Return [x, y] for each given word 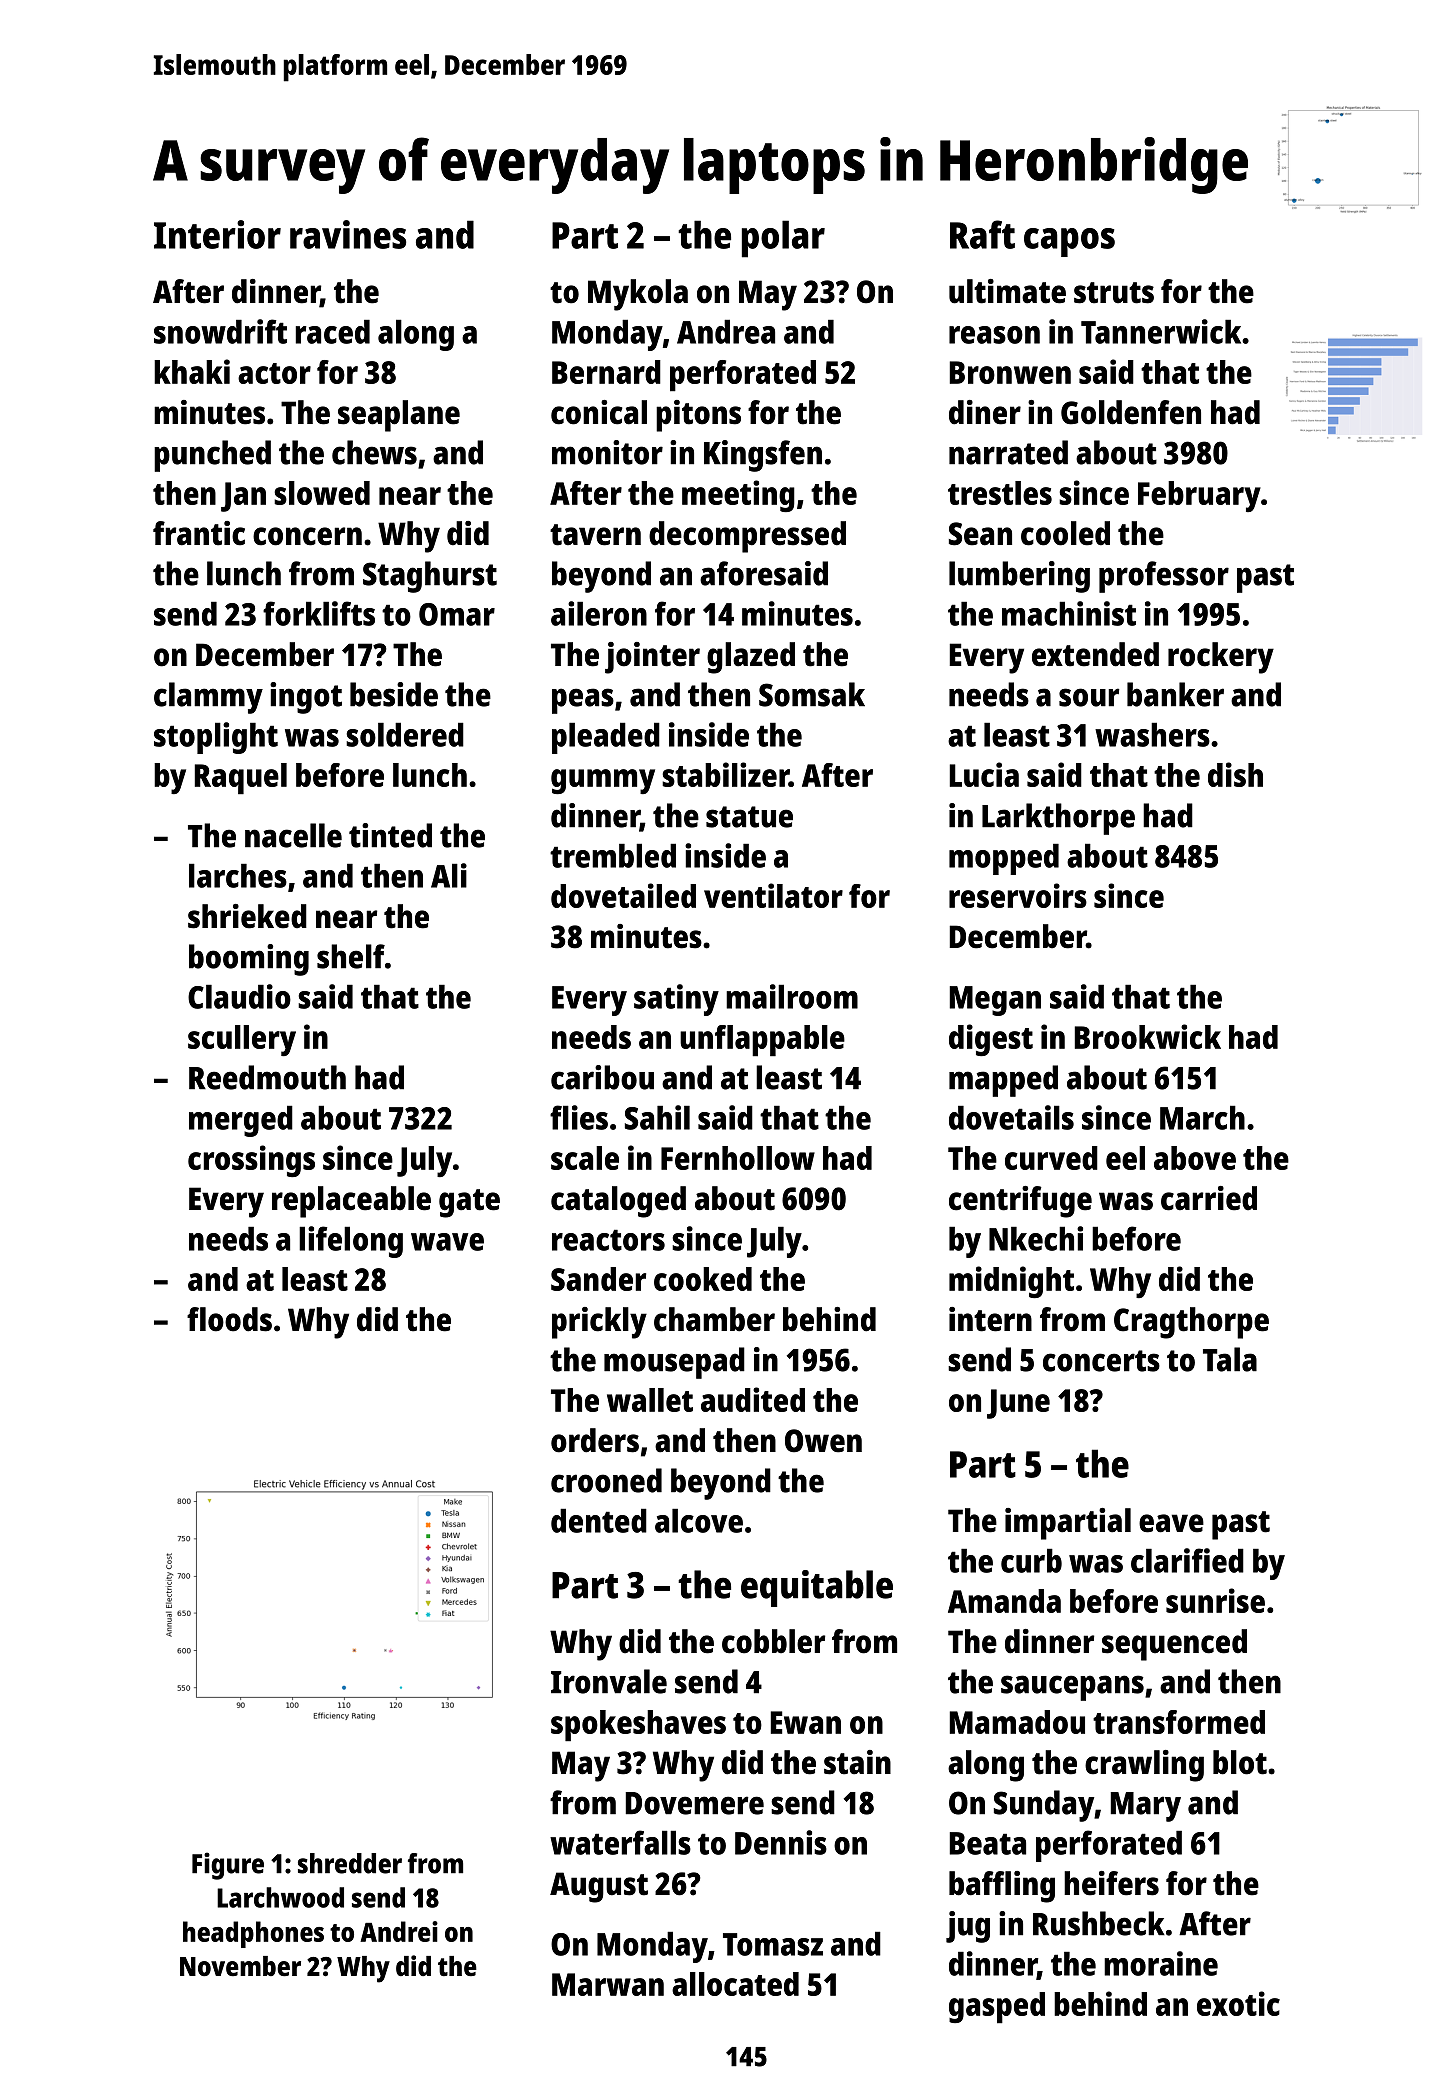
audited [753, 1399]
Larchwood [280, 1897]
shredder [350, 1863]
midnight [1011, 1282]
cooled [1065, 533]
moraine [1161, 1963]
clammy [208, 698]
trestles [1000, 493]
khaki [192, 371]
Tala [1230, 1359]
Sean [980, 534]
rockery [1221, 658]
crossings [251, 1161]
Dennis [781, 1842]
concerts [1101, 1361]
